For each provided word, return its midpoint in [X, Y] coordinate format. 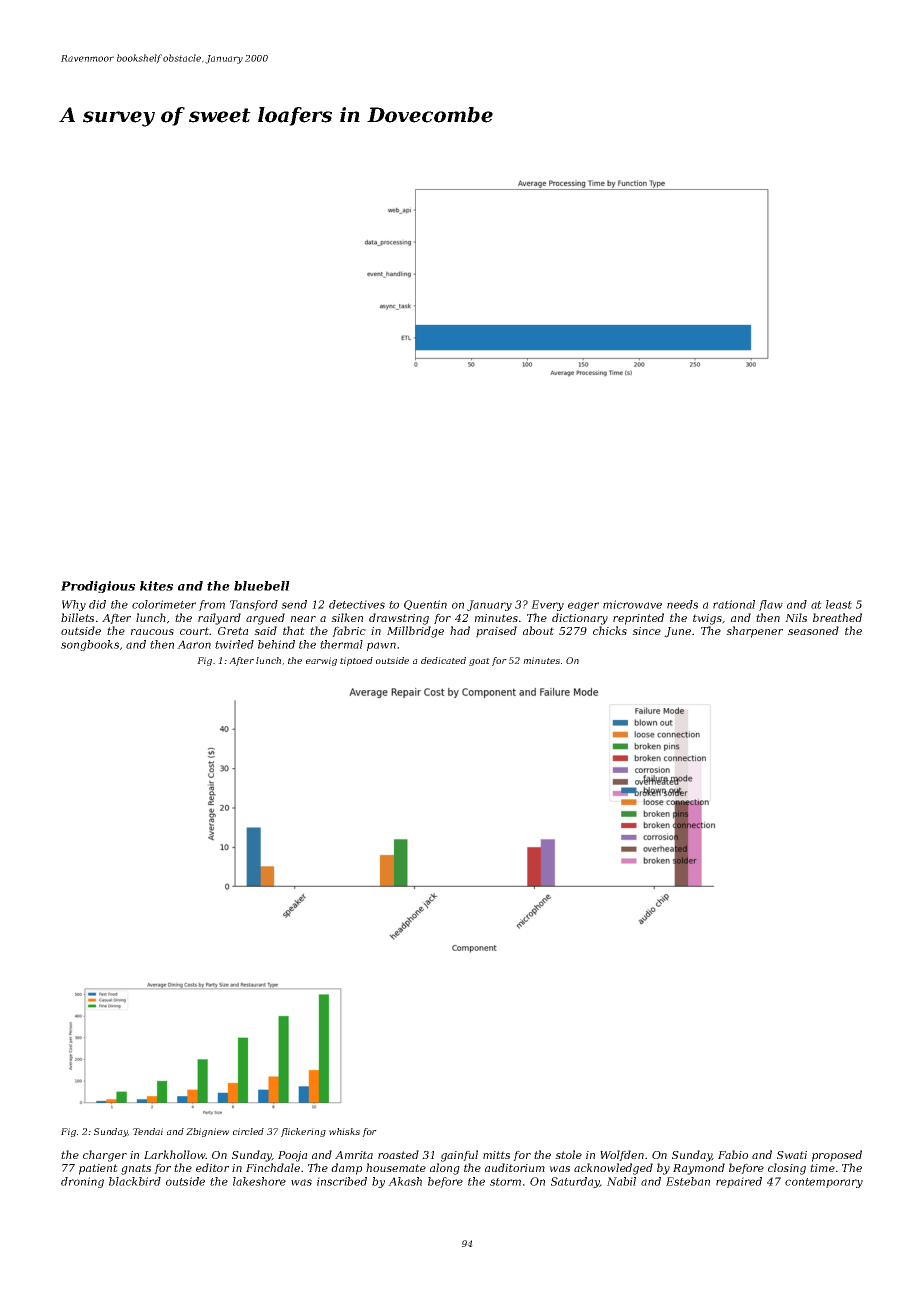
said [265, 630]
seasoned [813, 630]
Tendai [148, 1131]
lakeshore [259, 1181]
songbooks [90, 645]
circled [248, 1131]
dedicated [443, 660]
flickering [303, 1132]
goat [479, 662]
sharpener [754, 632]
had [460, 630]
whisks [344, 1131]
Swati [792, 1155]
